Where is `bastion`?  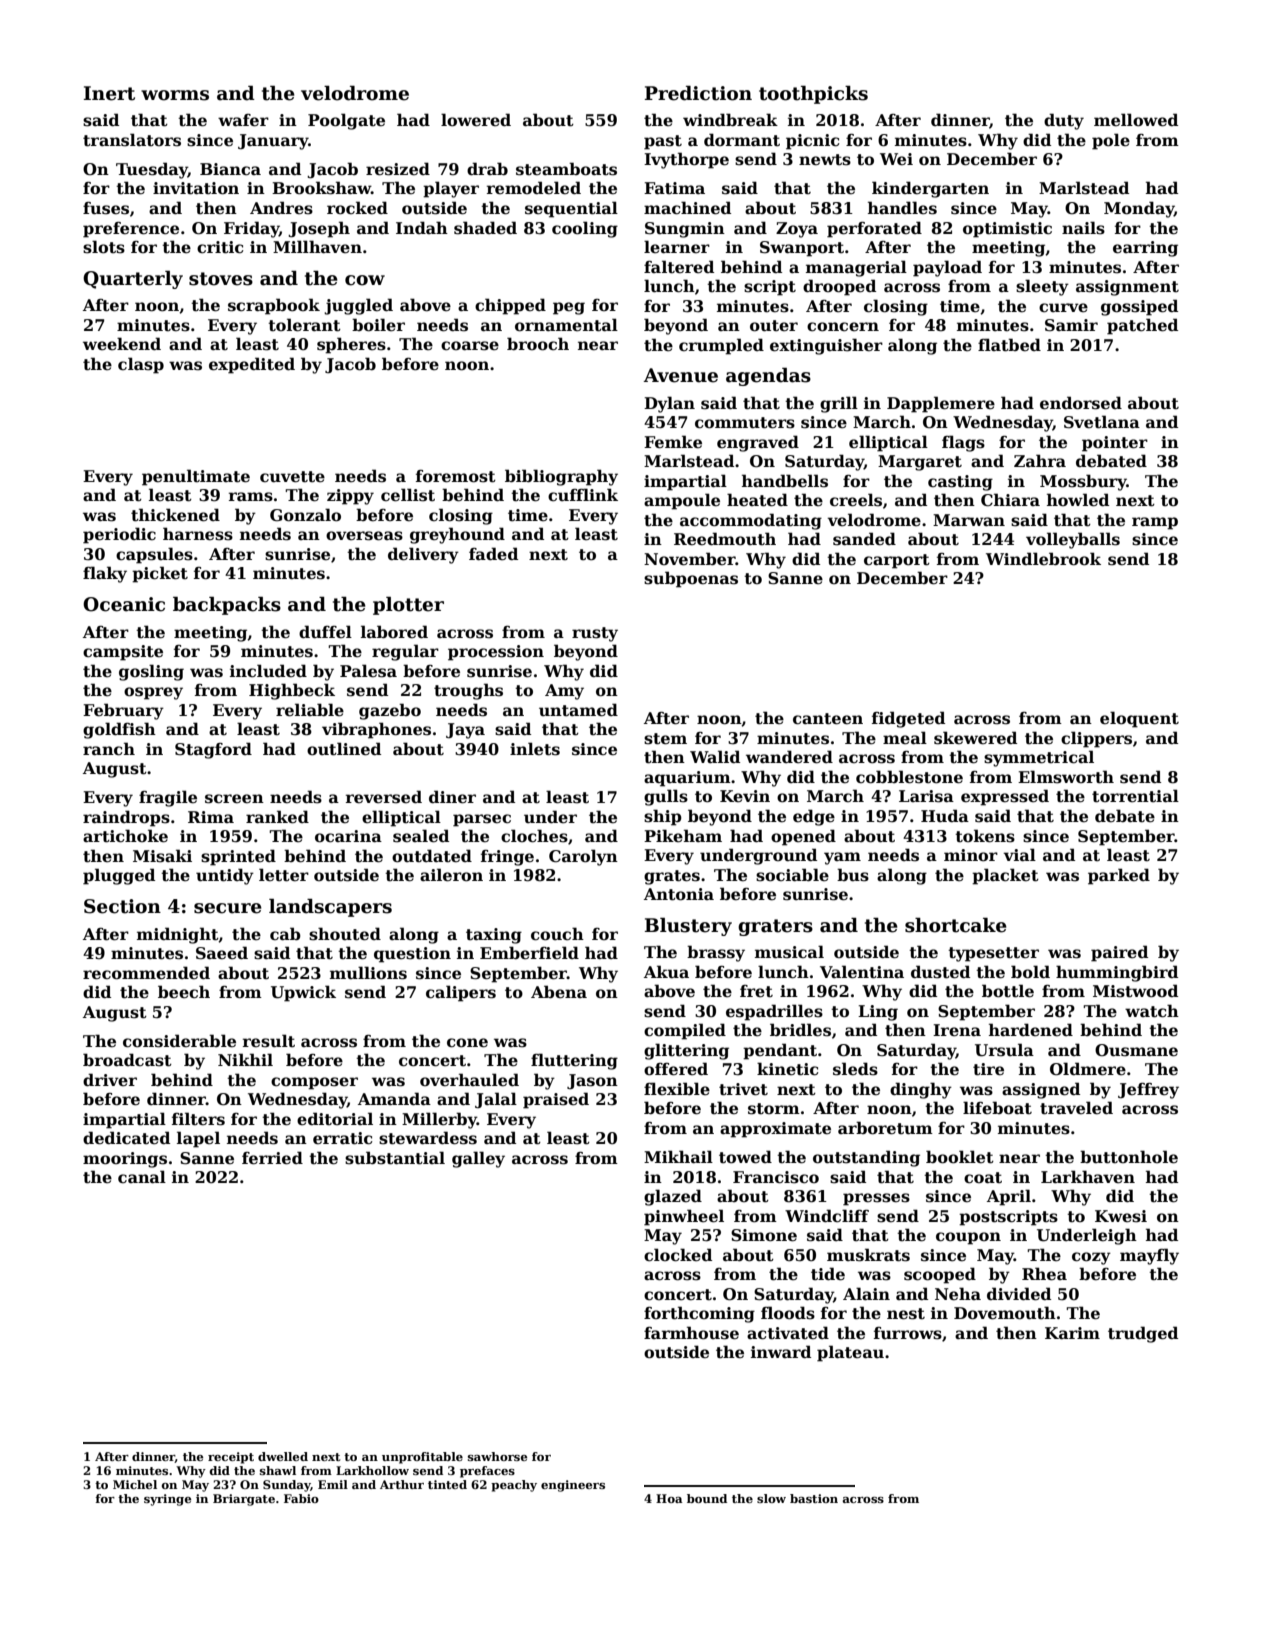 bastion is located at coordinates (814, 1498).
